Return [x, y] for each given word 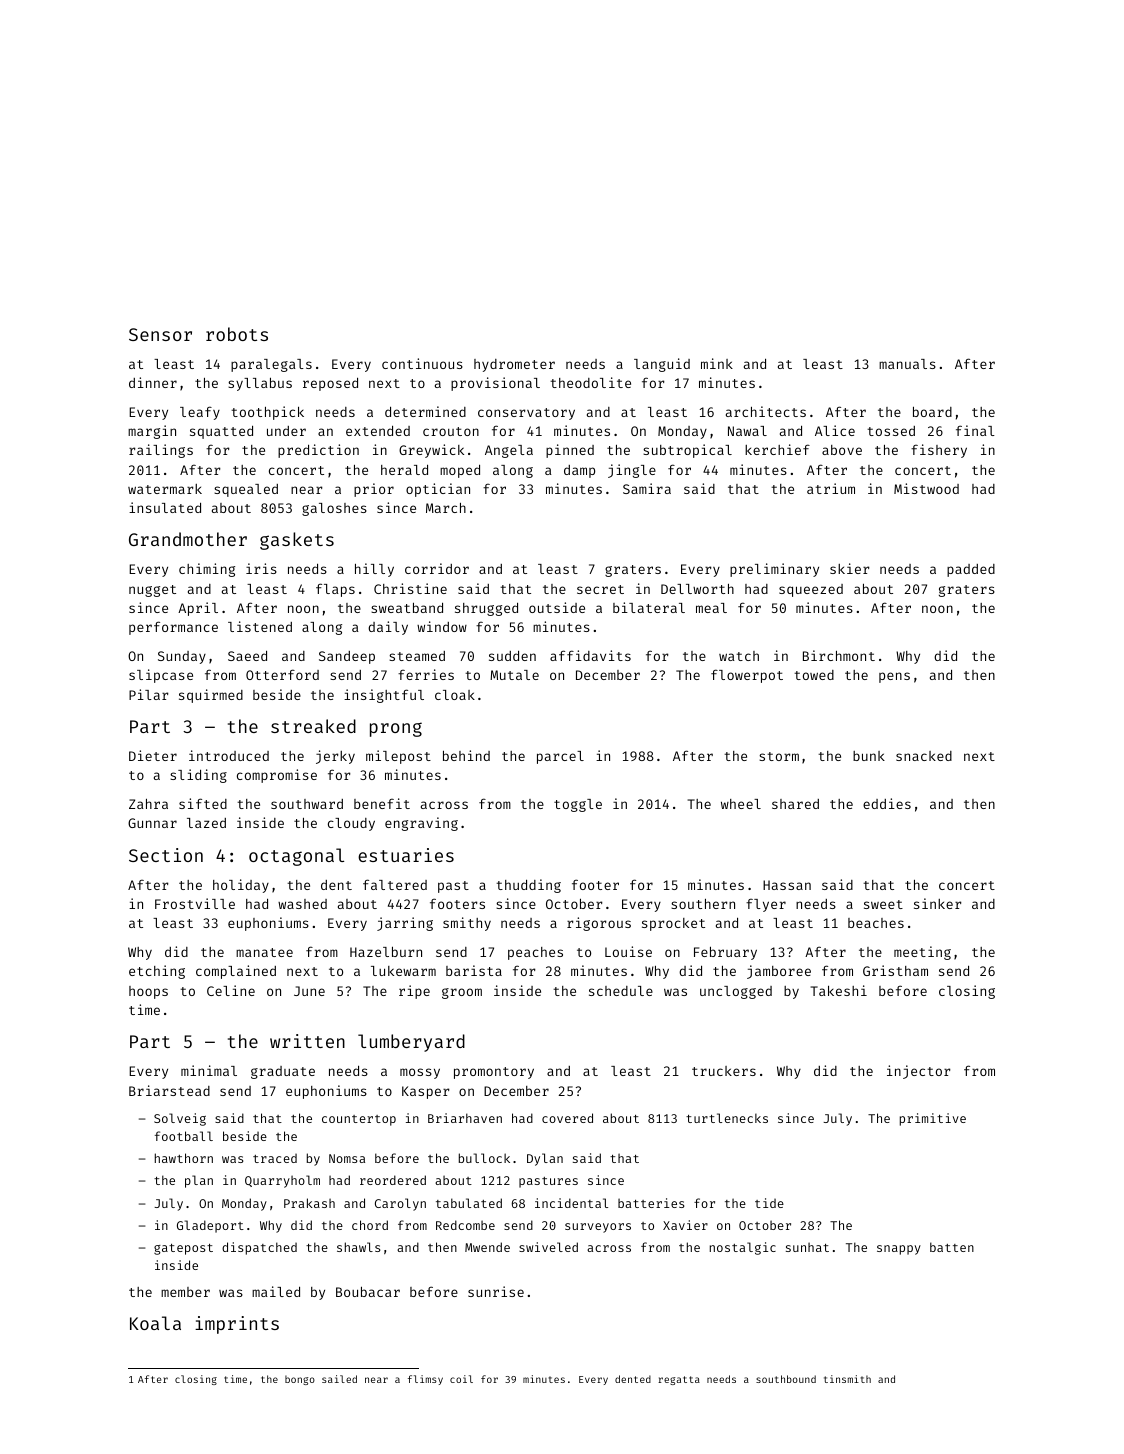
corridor [437, 568]
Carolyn [400, 1204]
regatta [679, 1380]
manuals [907, 364]
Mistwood [926, 488]
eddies [887, 803]
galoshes [334, 509]
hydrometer [514, 365]
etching [157, 972]
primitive [933, 1119]
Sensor [160, 334]
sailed [339, 1379]
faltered [395, 884]
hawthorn [184, 1158]
